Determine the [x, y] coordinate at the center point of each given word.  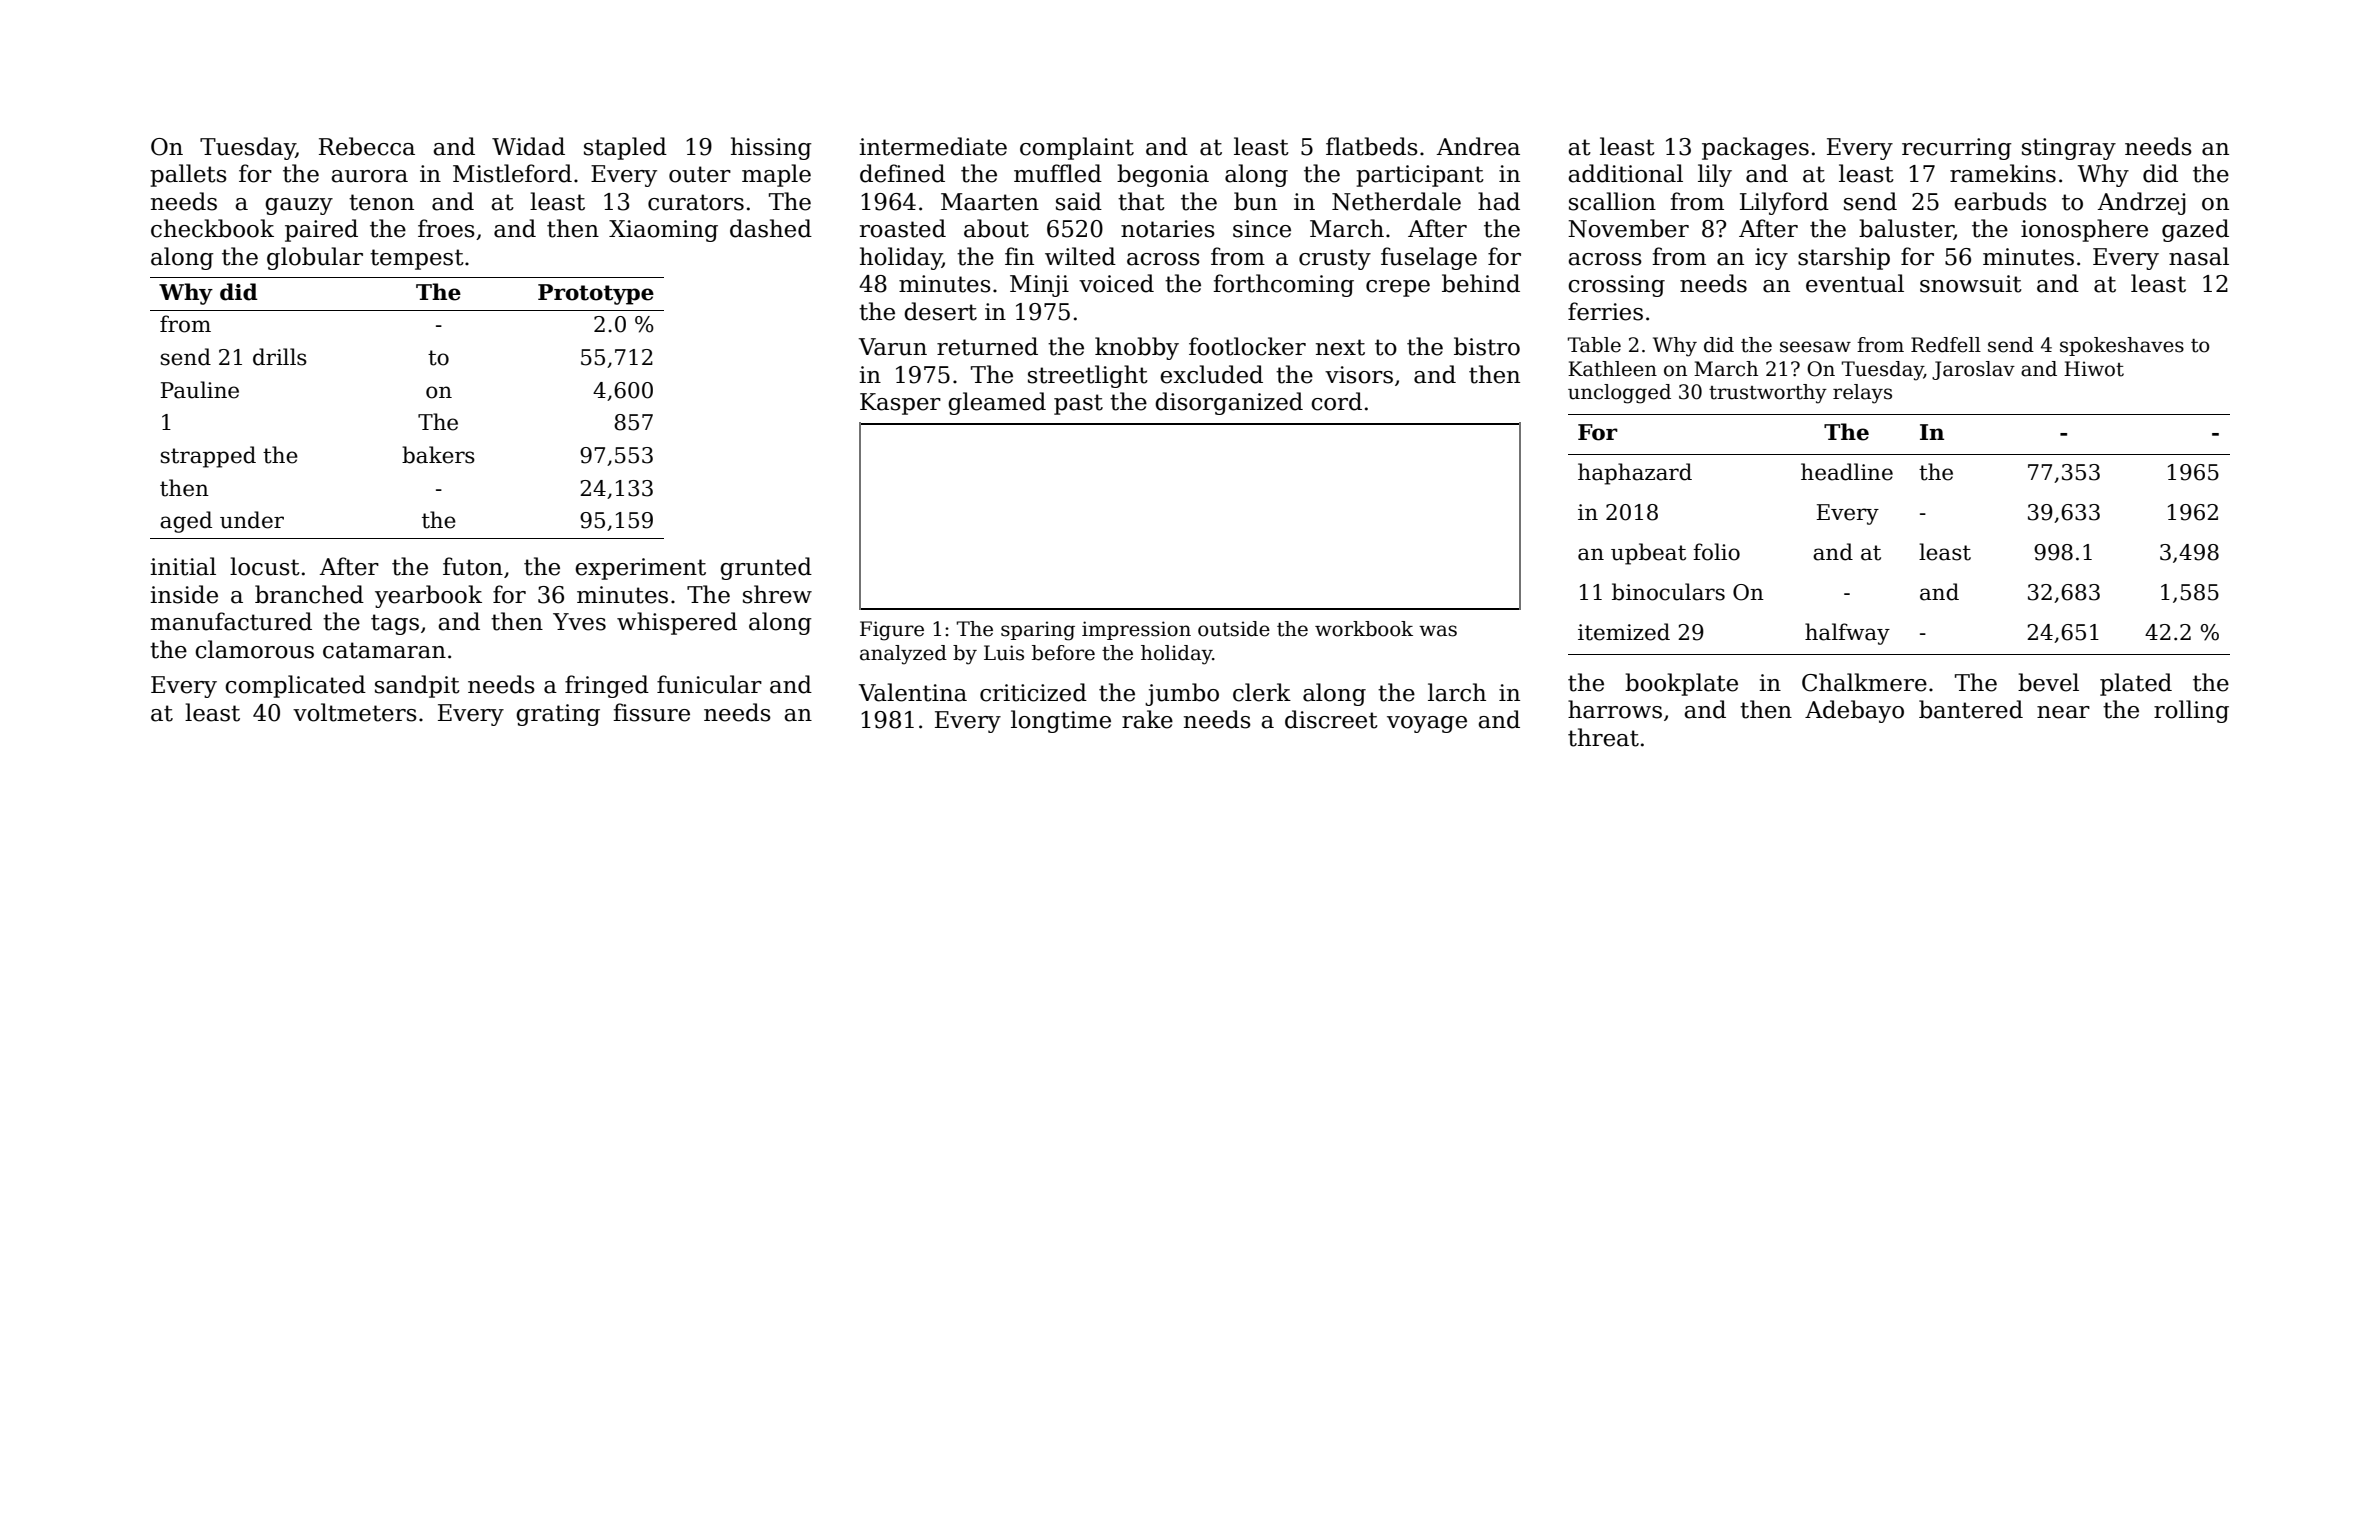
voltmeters [355, 712]
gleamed [997, 403]
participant [1420, 176]
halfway [1847, 634]
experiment [640, 569]
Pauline [200, 390]
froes [446, 228]
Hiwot [2094, 369]
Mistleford [512, 173]
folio [1716, 552]
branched [309, 594]
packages [1755, 148]
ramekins [2003, 173]
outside [1234, 629]
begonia [1163, 175]
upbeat [1648, 554]
